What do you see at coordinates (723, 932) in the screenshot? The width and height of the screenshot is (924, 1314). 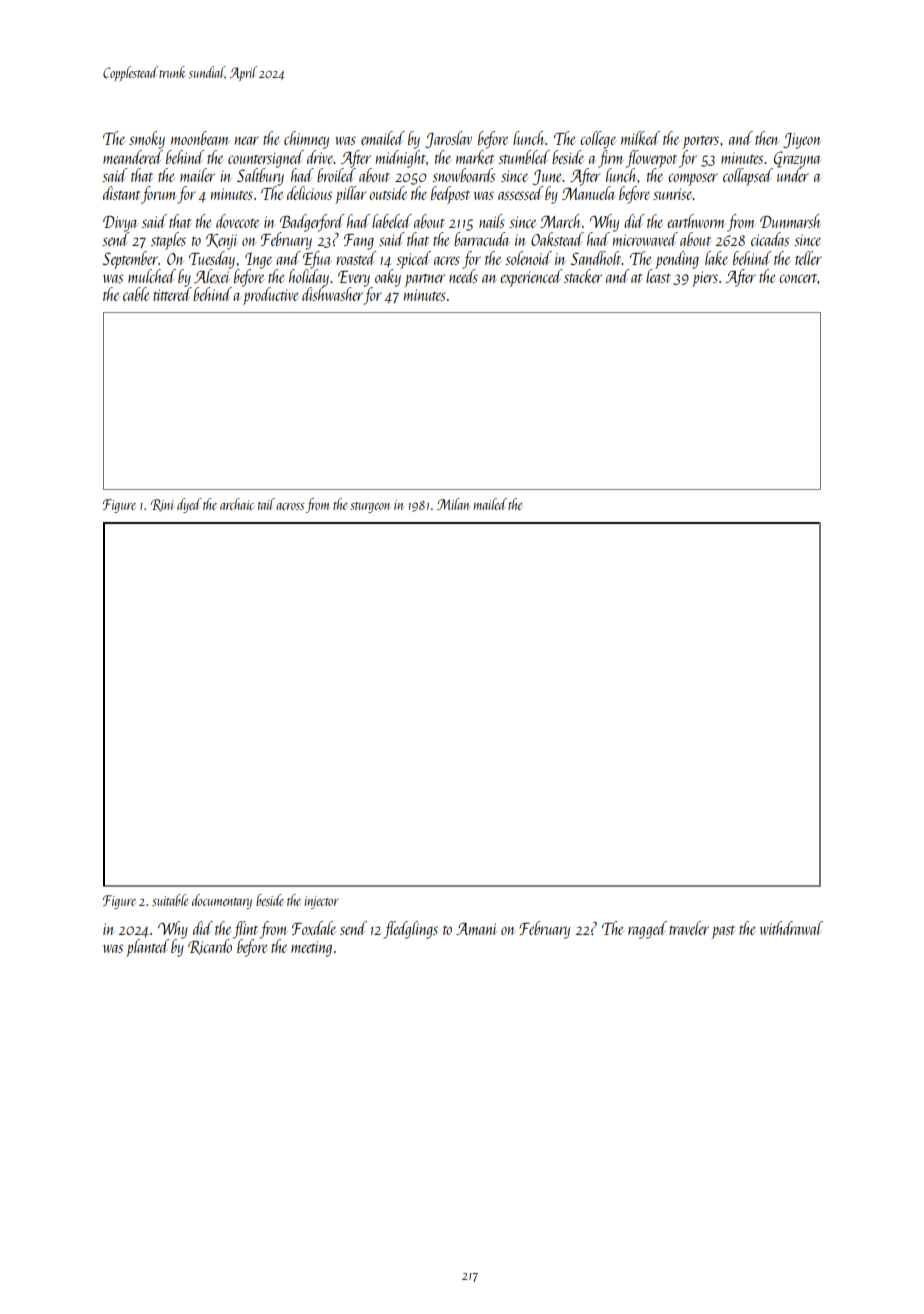 I see `past` at bounding box center [723, 932].
